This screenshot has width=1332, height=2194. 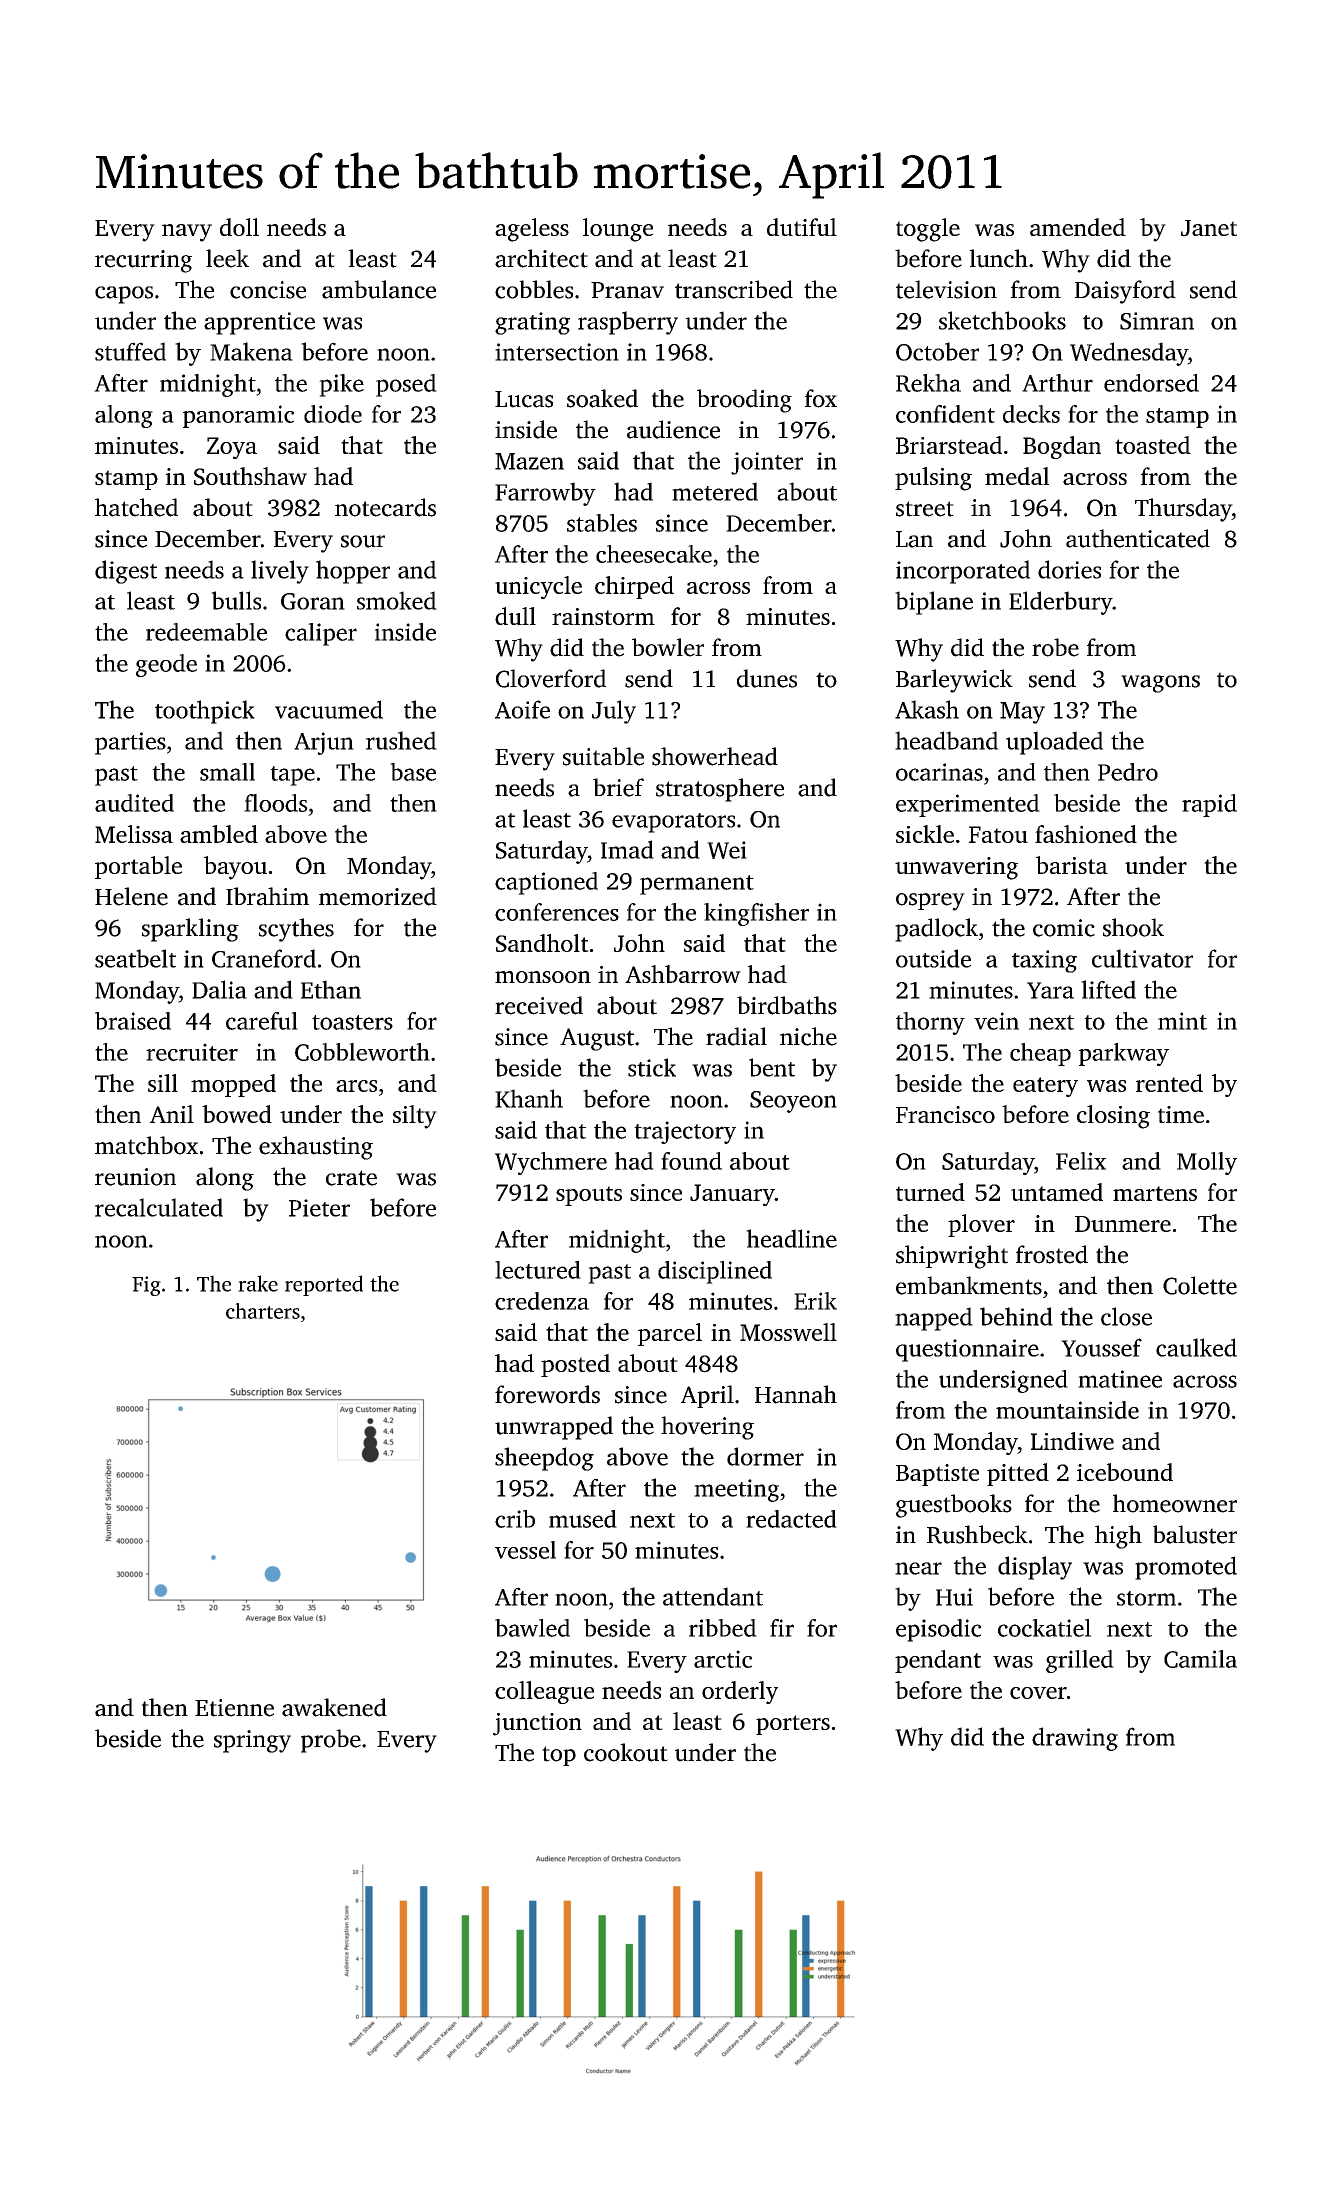 What do you see at coordinates (793, 1102) in the screenshot?
I see `Seoyeon` at bounding box center [793, 1102].
